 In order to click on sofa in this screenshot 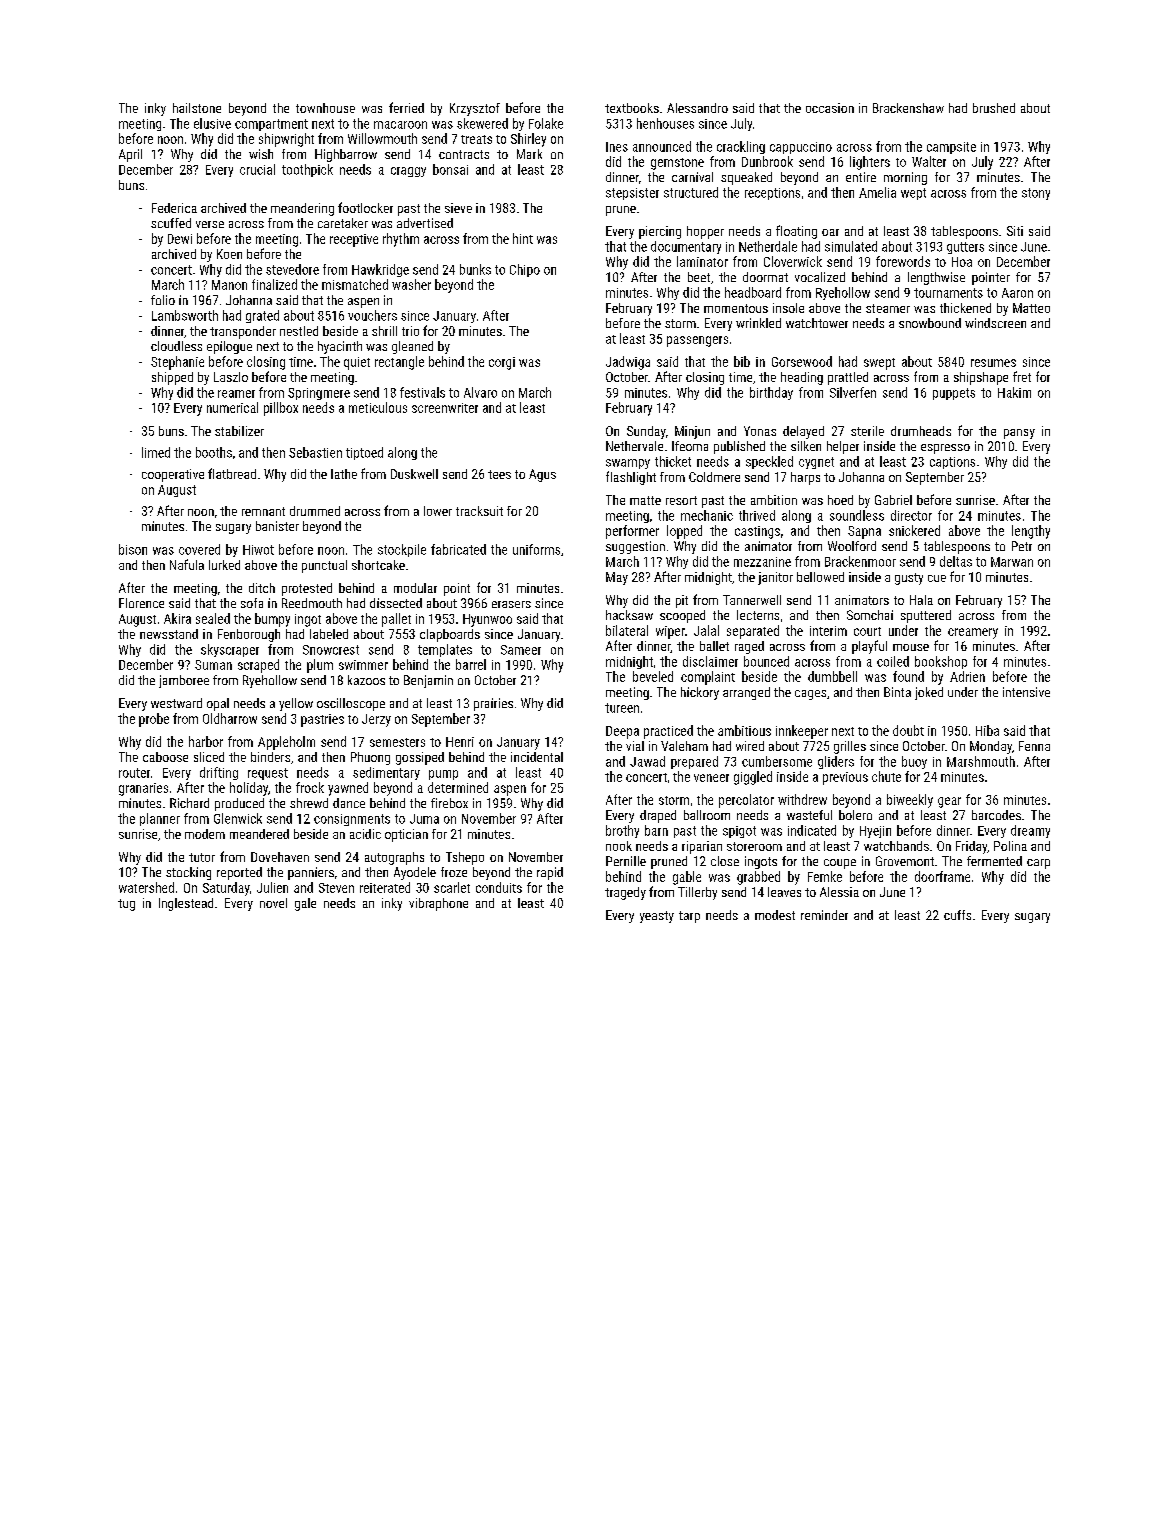, I will do `click(252, 603)`.
